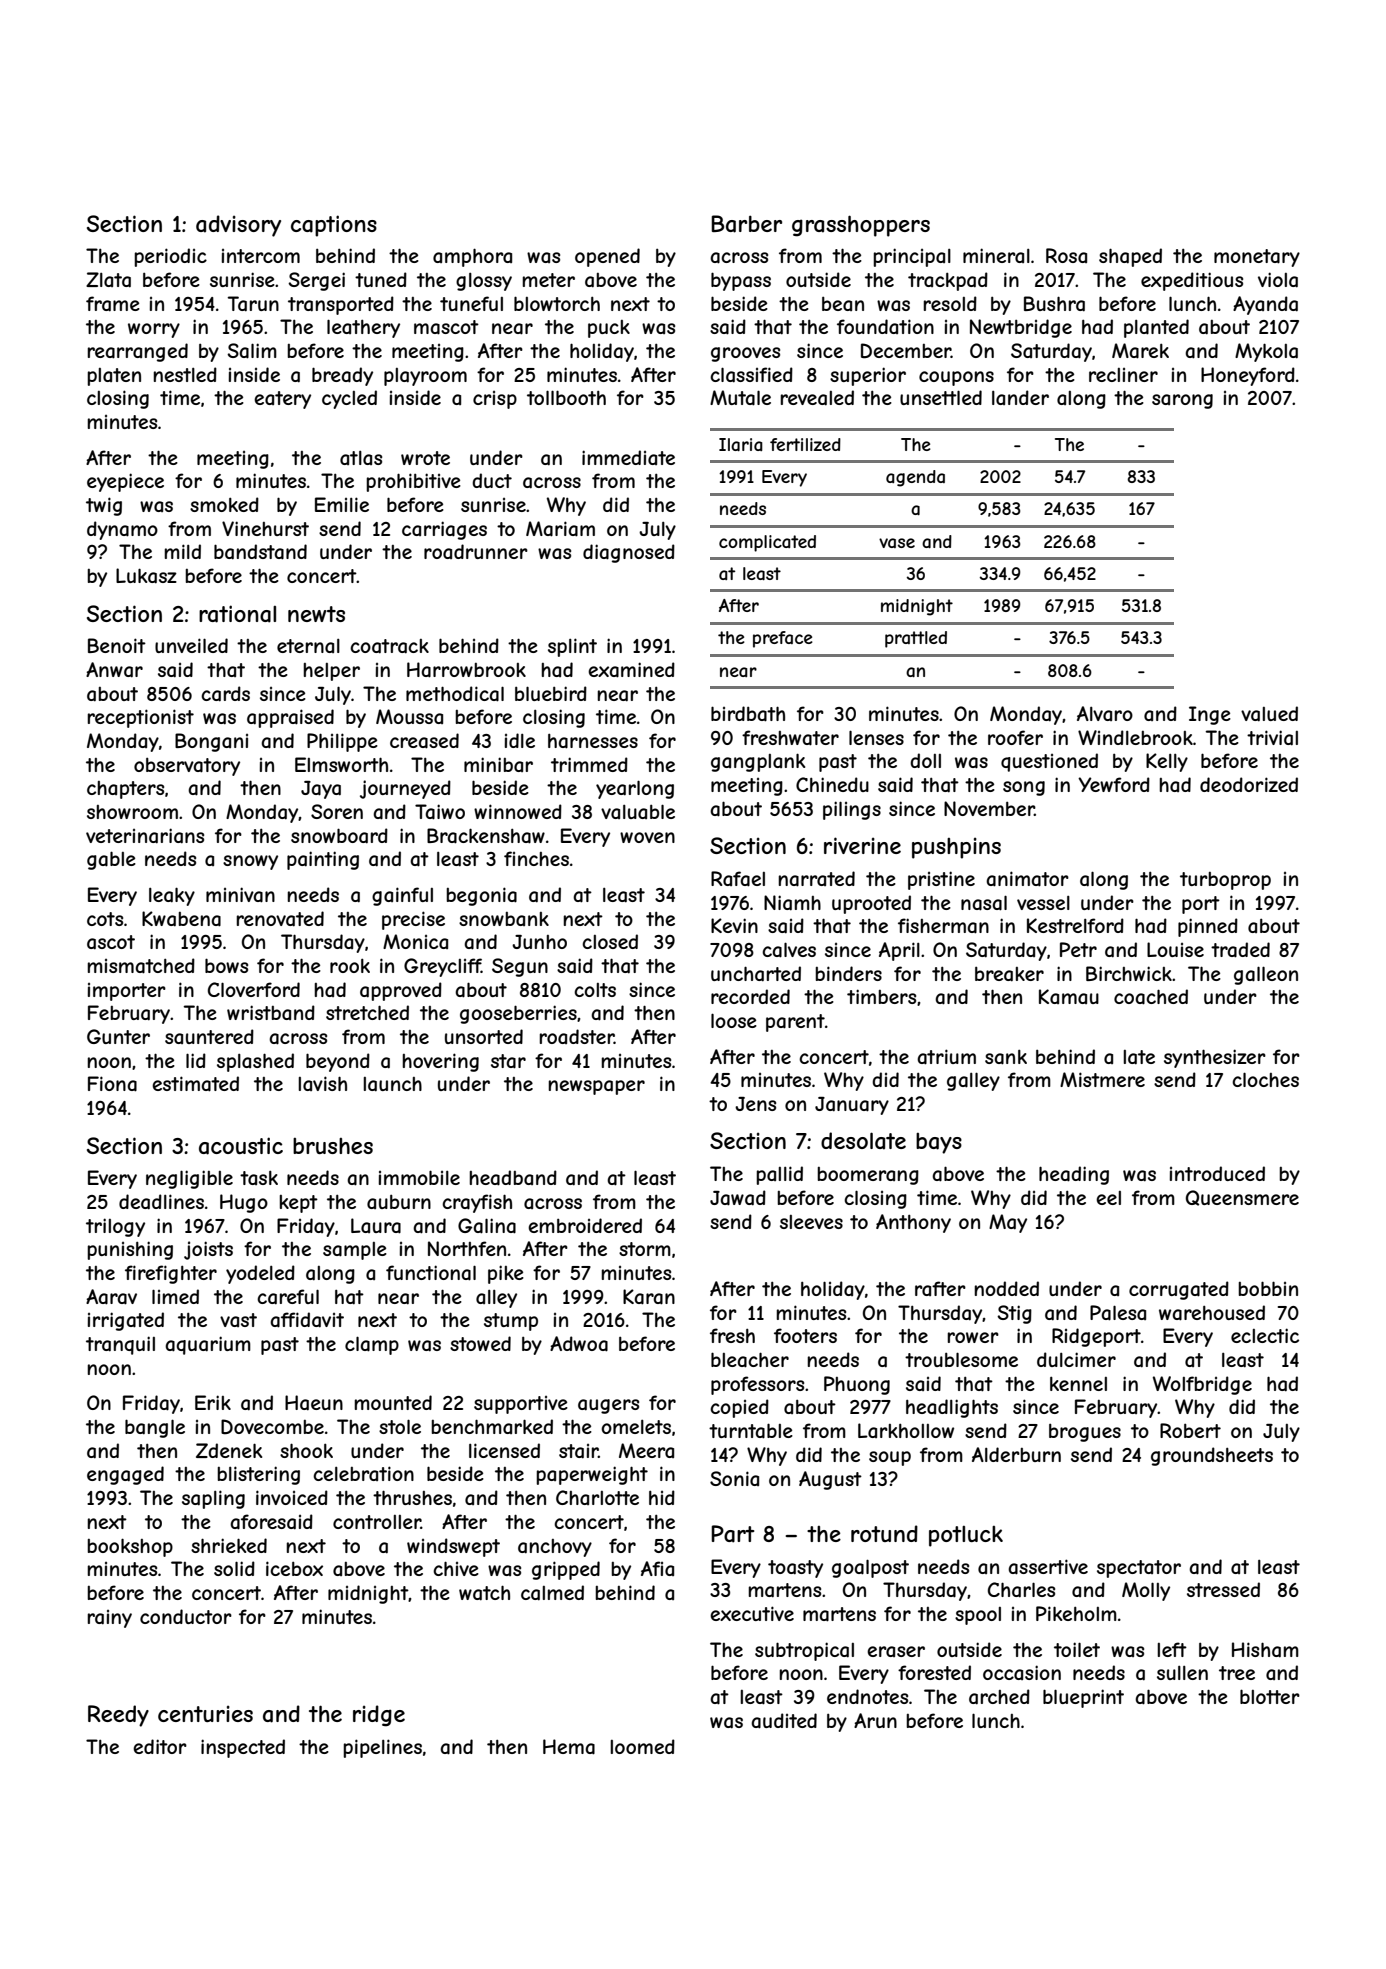  Describe the element at coordinates (272, 1427) in the screenshot. I see `Dovecombe` at that location.
